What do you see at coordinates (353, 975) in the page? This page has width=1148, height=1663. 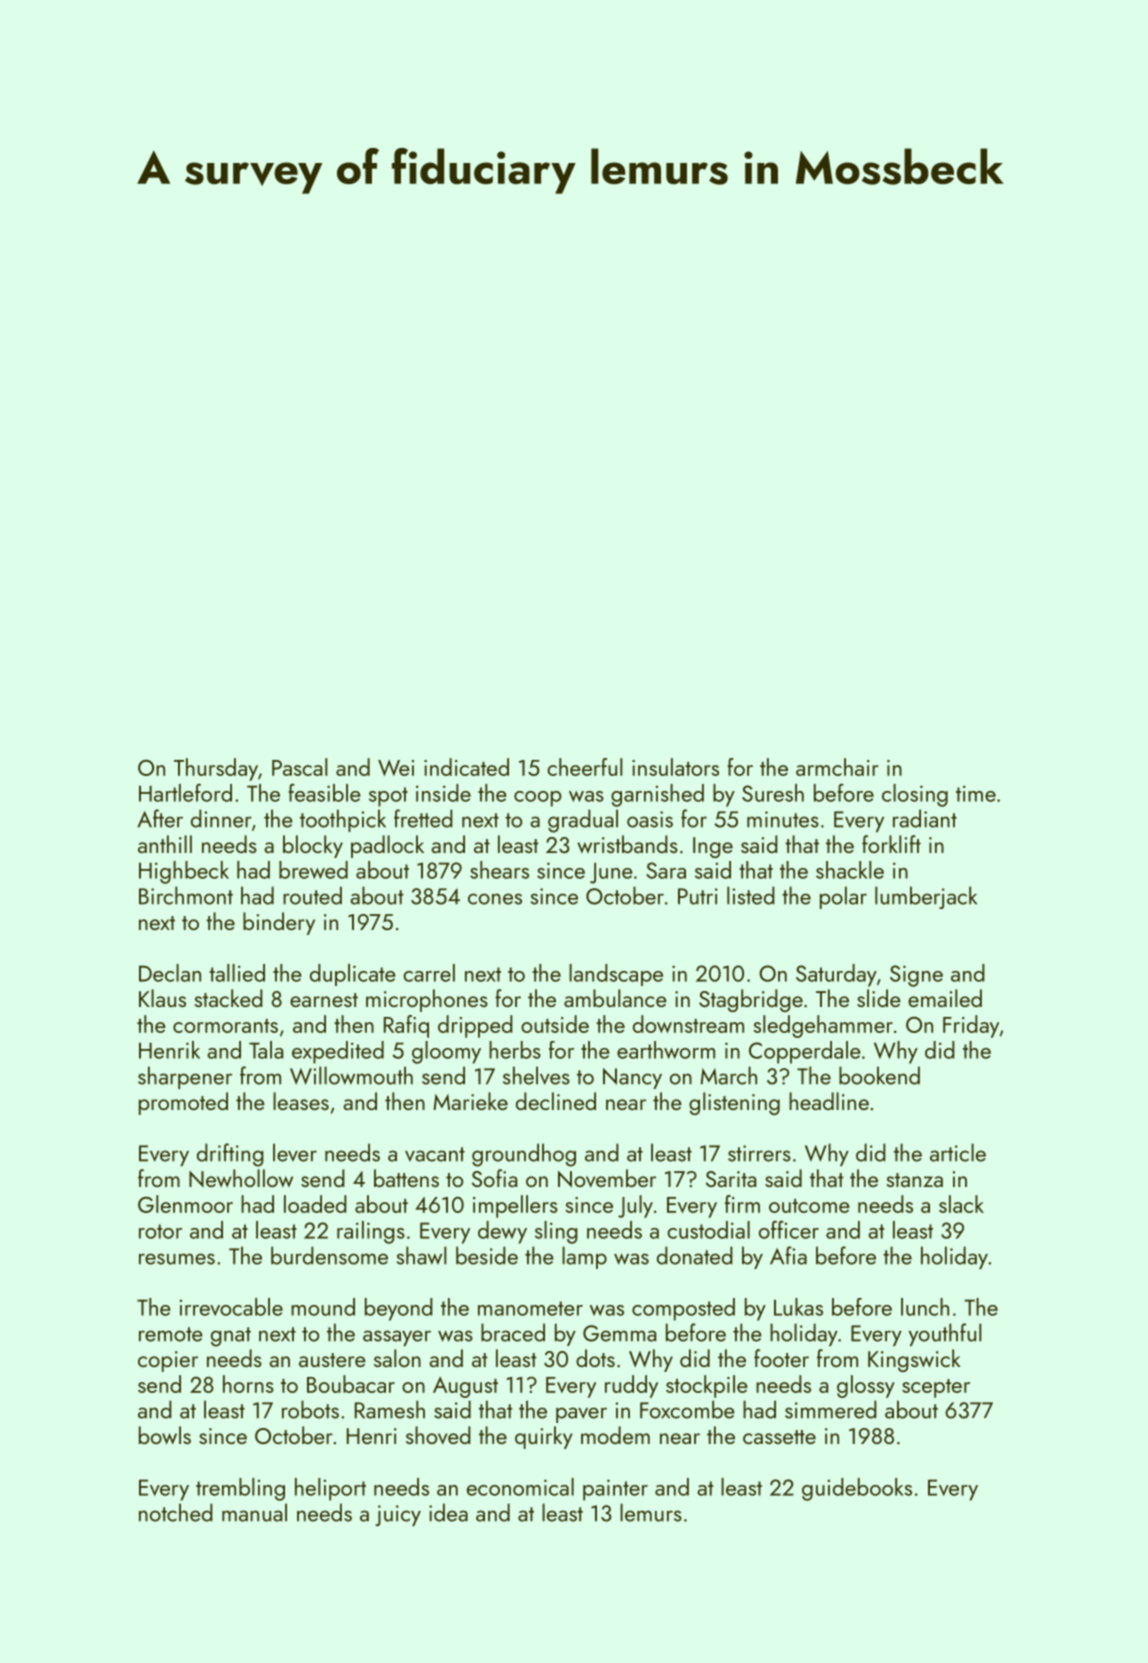 I see `duplicate` at bounding box center [353, 975].
